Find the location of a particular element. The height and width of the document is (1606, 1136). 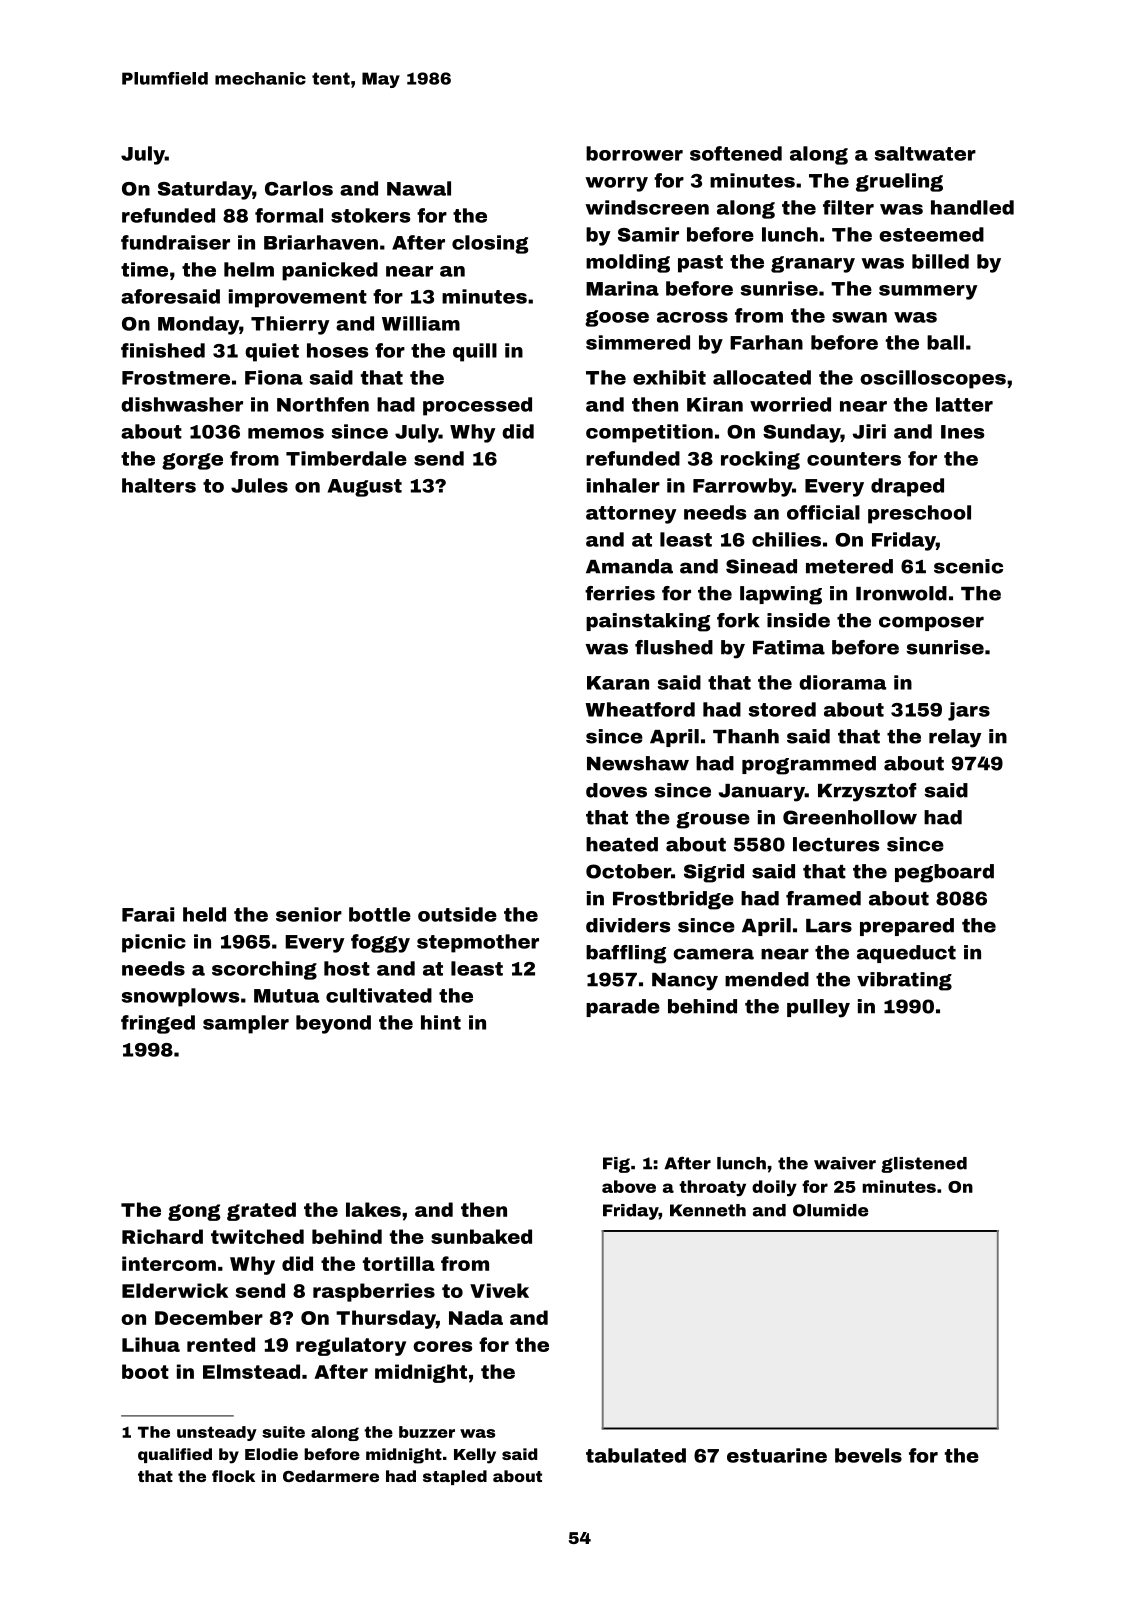

Frostbridge is located at coordinates (673, 900).
